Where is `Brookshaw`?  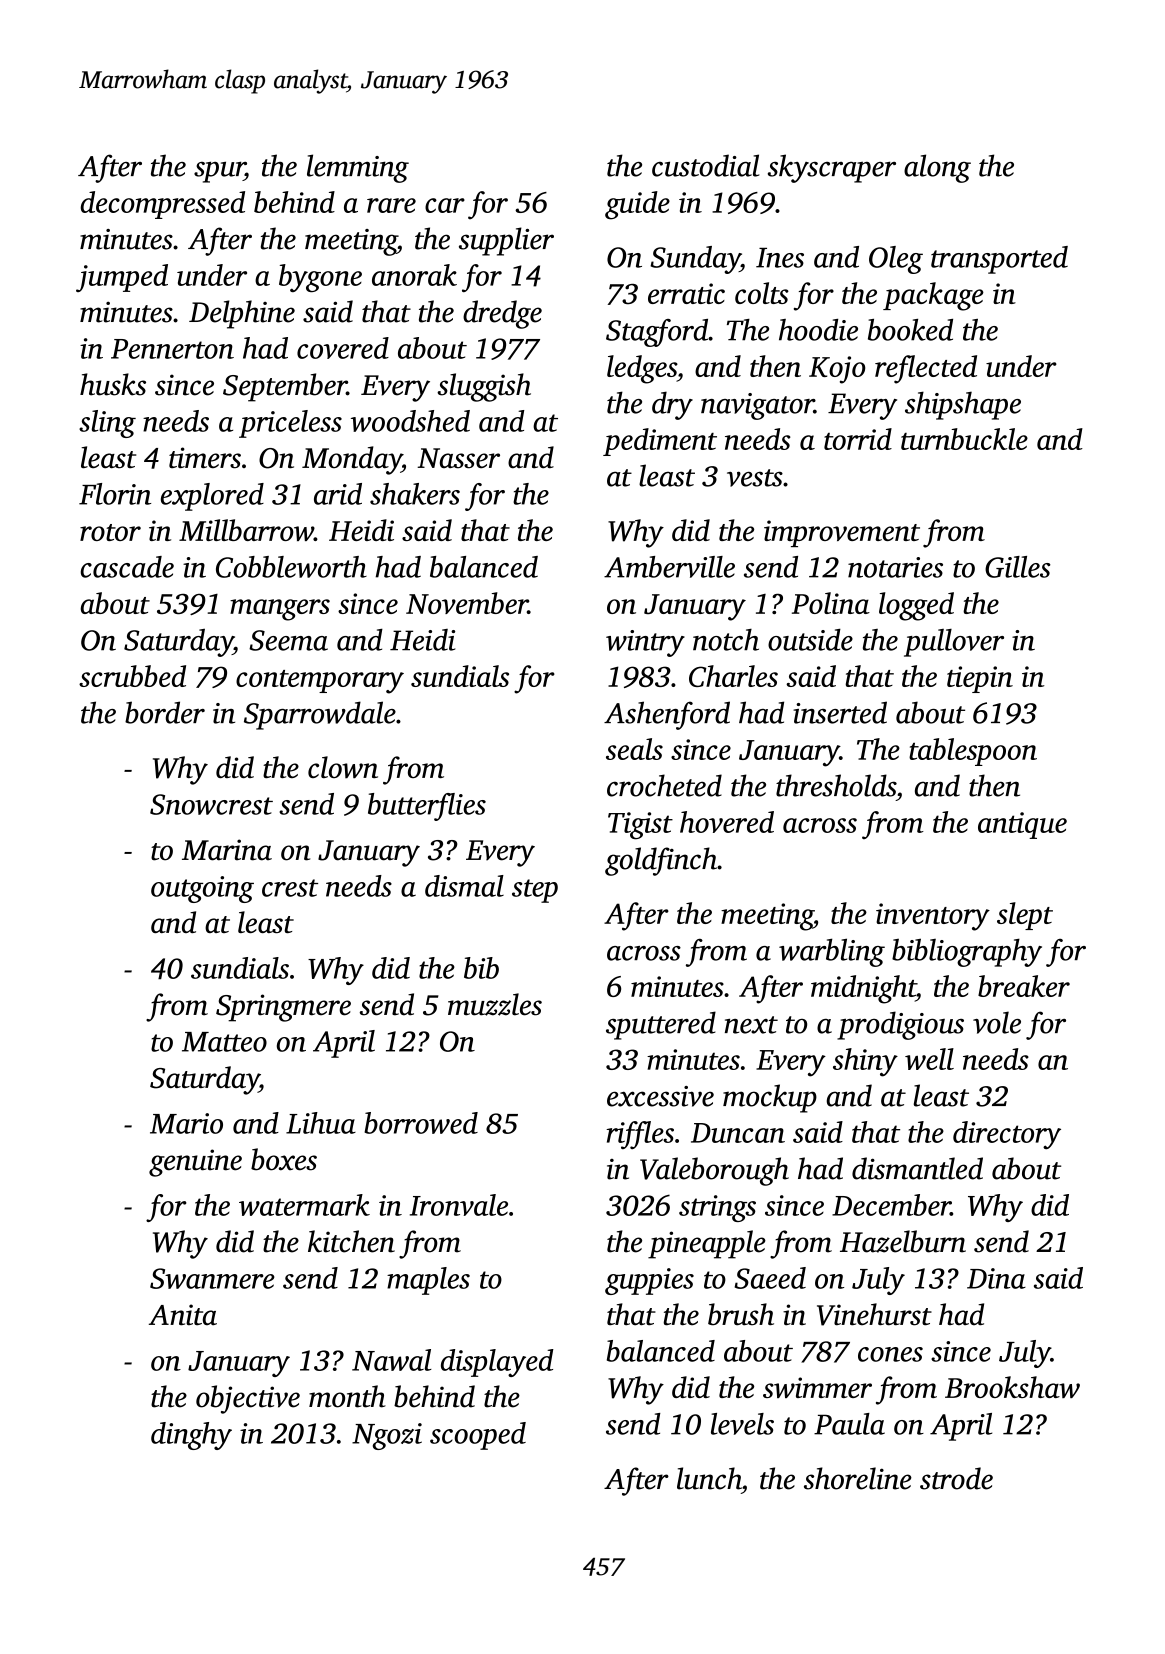
Brookshaw is located at coordinates (1012, 1387).
